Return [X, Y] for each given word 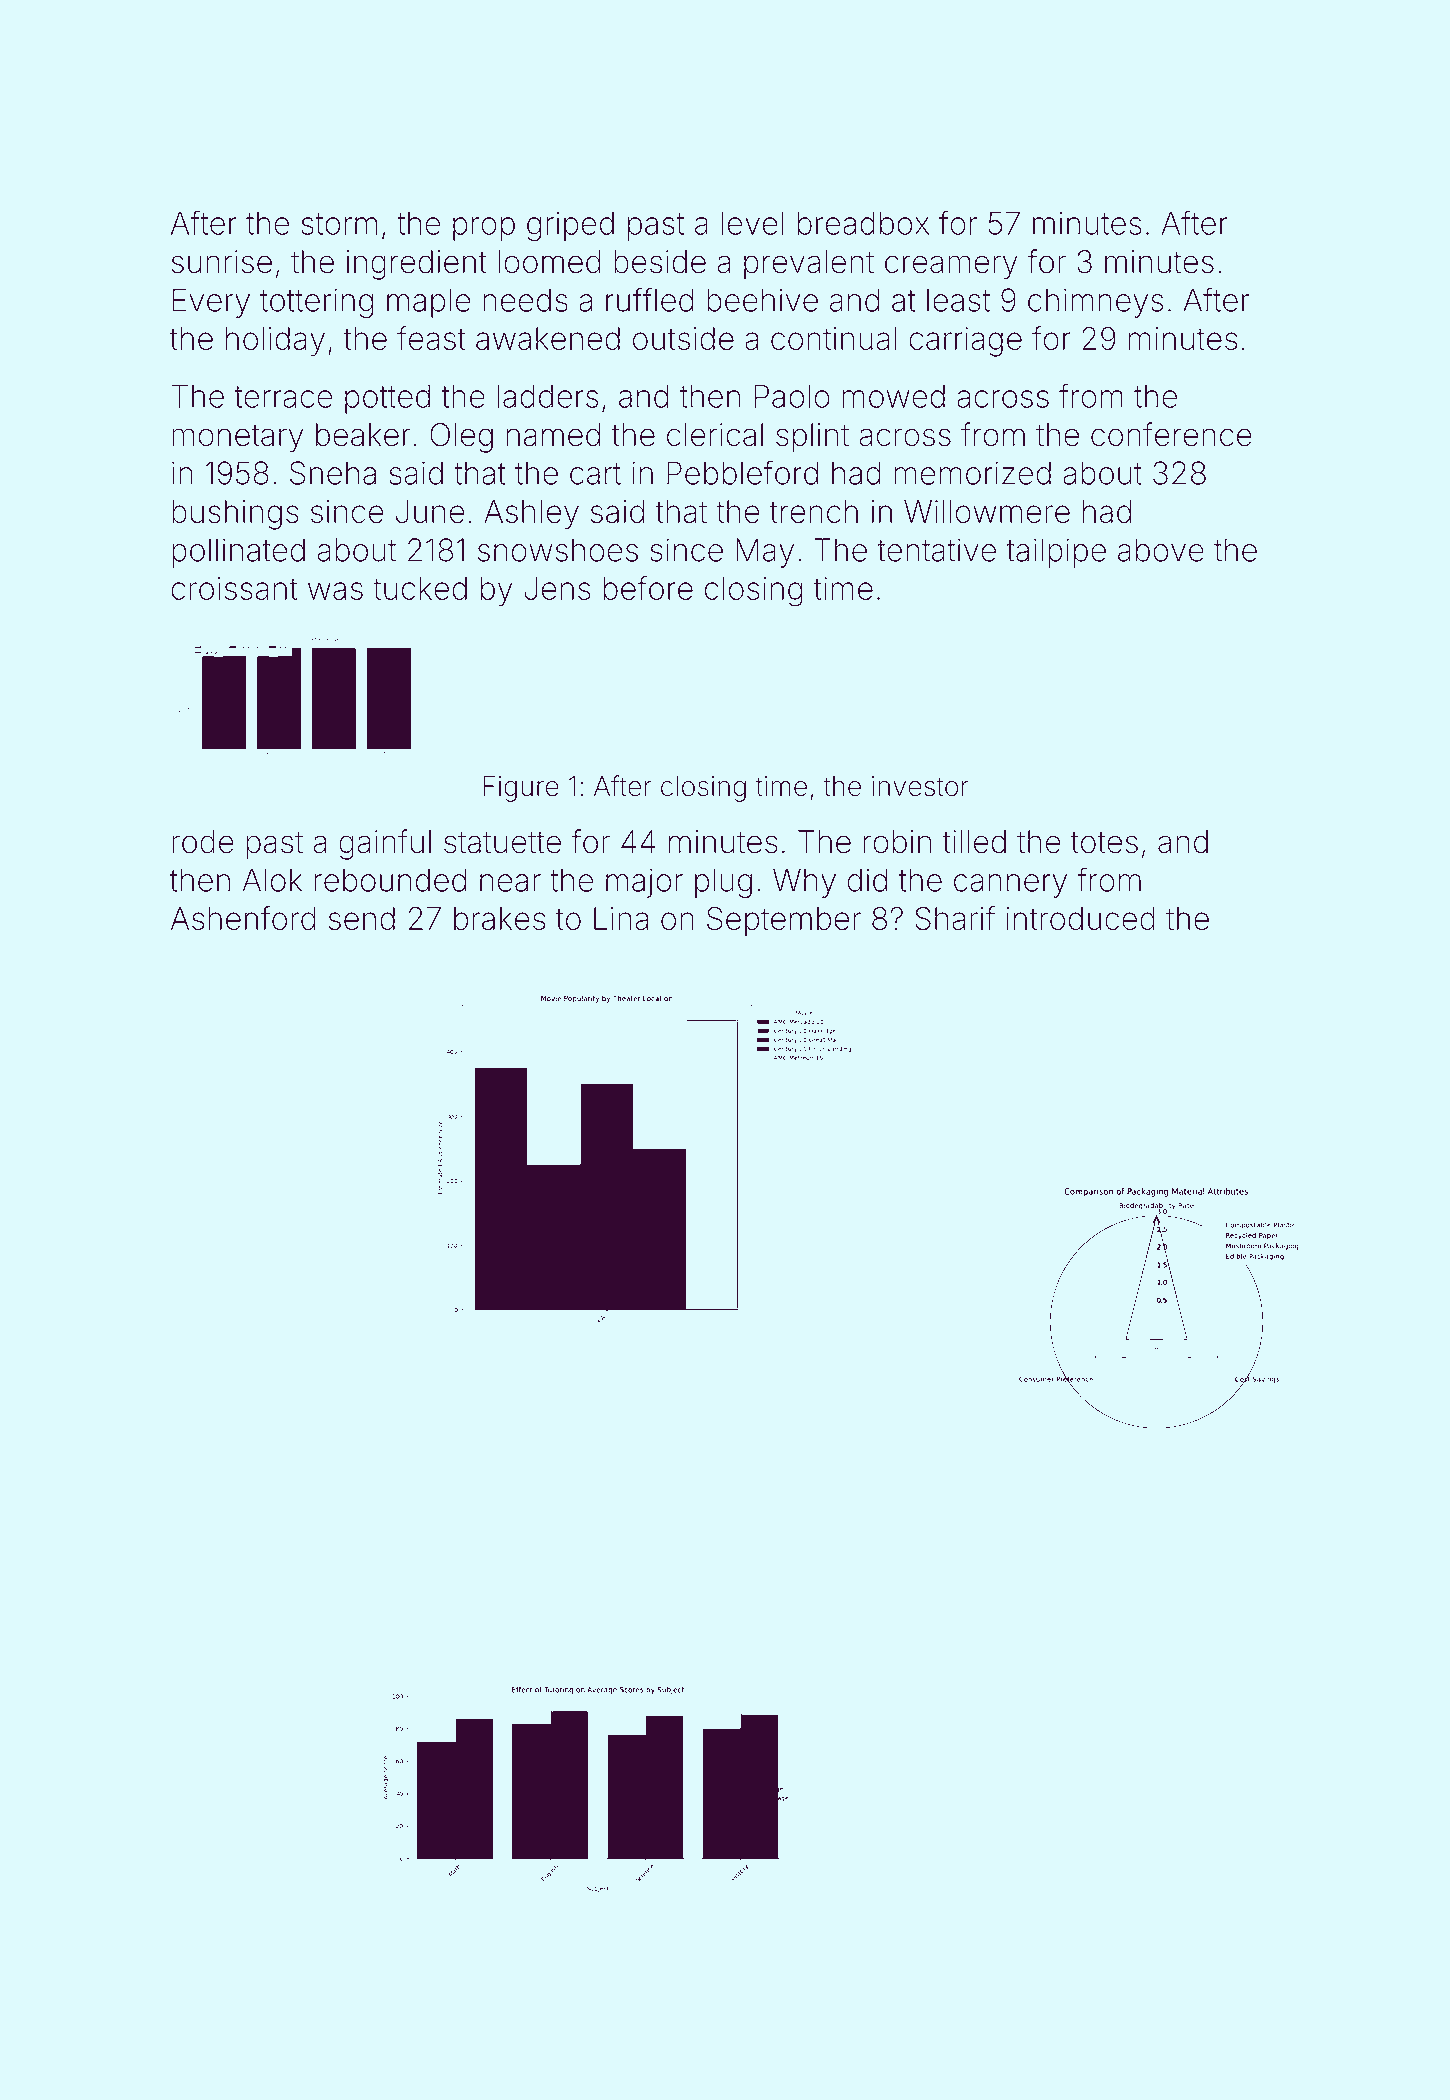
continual [834, 338]
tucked [420, 588]
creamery [951, 267]
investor [920, 786]
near [510, 883]
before [648, 588]
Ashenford [243, 918]
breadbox [863, 223]
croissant [234, 588]
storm [339, 224]
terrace [283, 397]
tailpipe [1056, 553]
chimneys [1096, 303]
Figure [521, 789]
